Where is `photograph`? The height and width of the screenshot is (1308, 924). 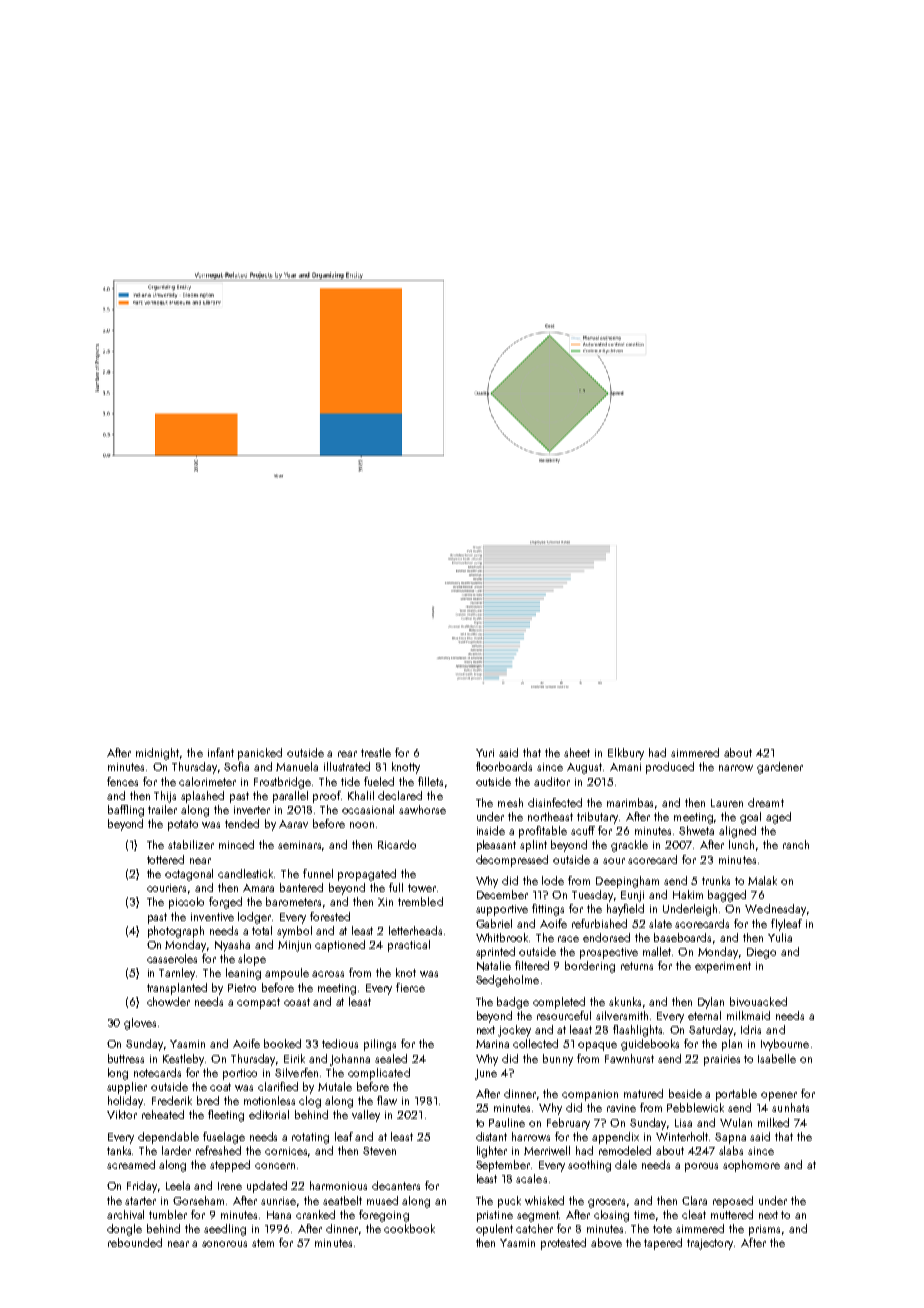 photograph is located at coordinates (176, 932).
